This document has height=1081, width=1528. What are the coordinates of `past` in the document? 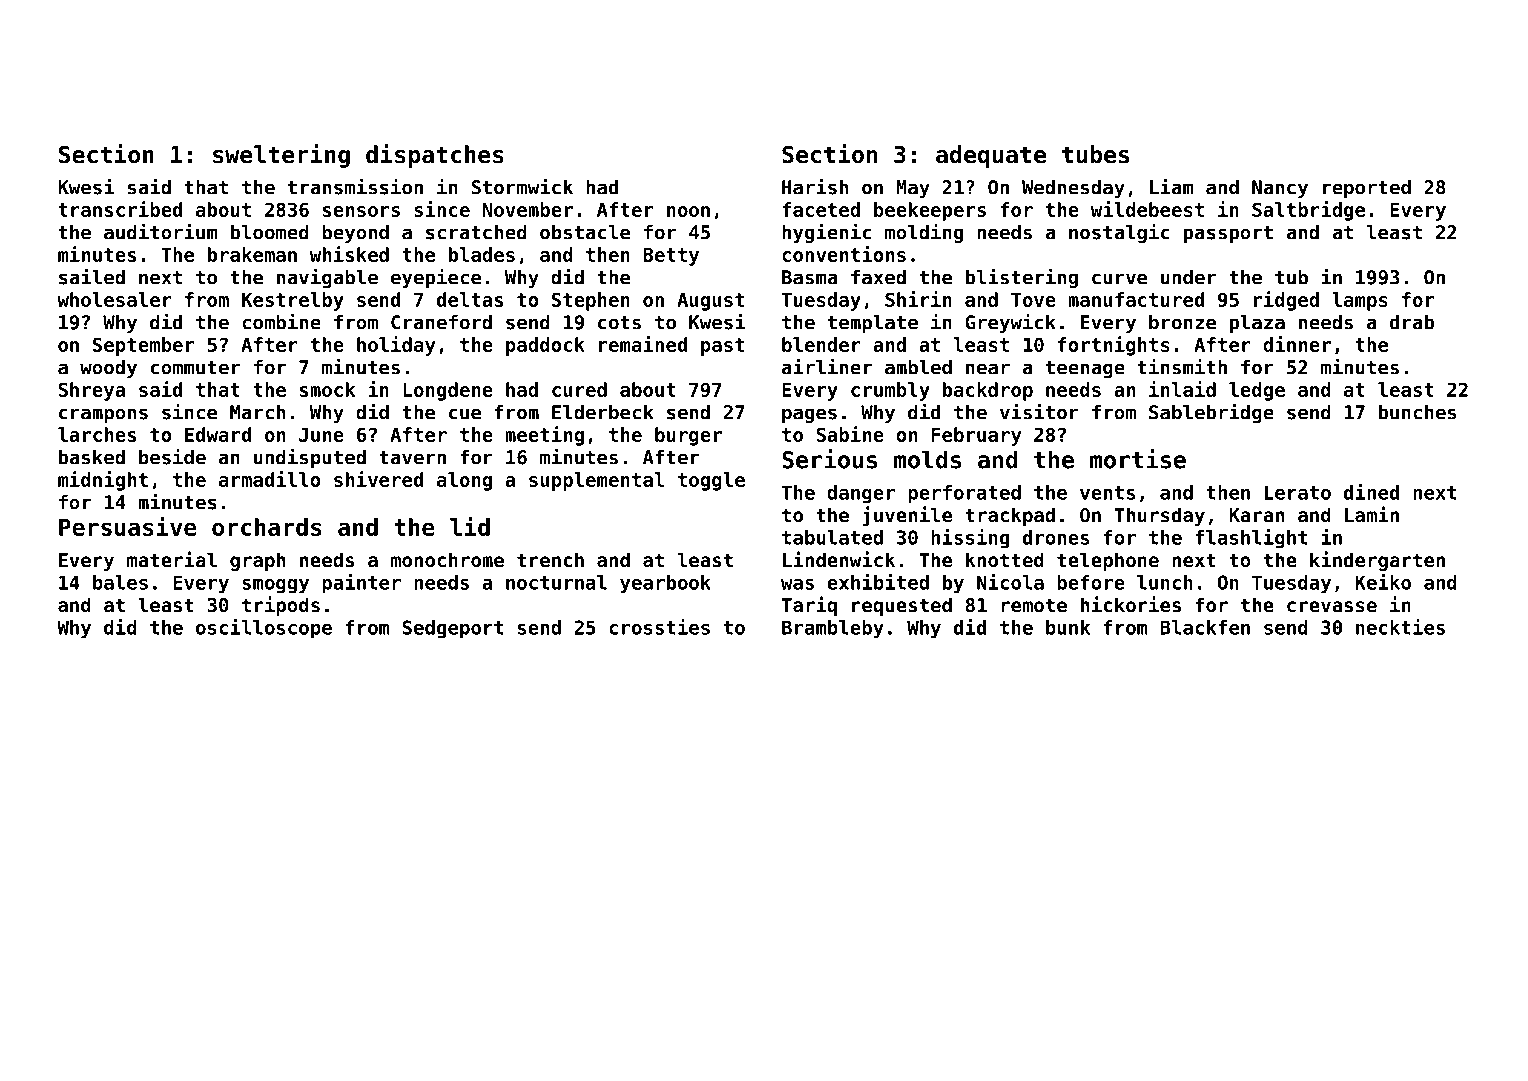 It's located at (722, 347).
